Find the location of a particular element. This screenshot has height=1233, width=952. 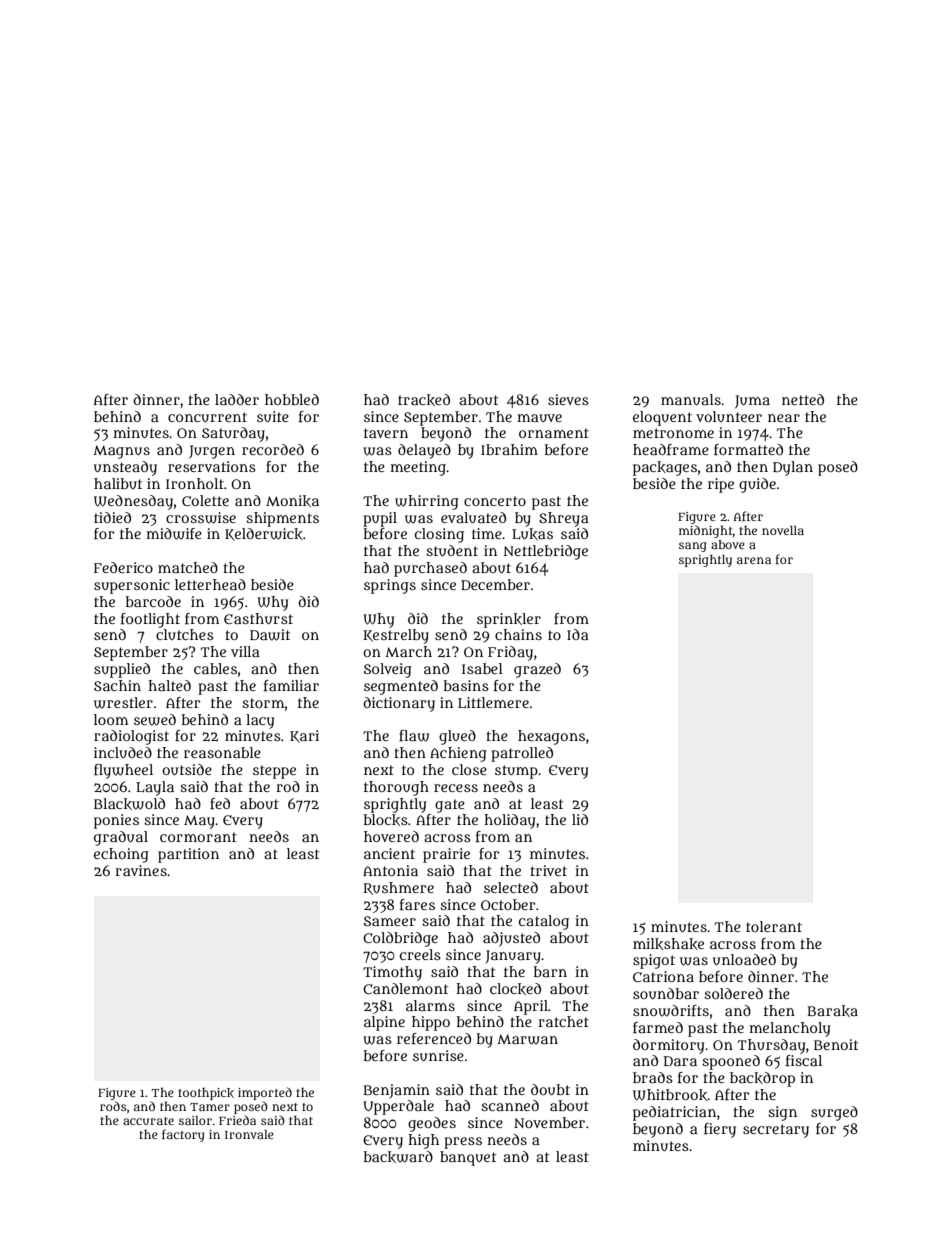

hexagons is located at coordinates (551, 737).
